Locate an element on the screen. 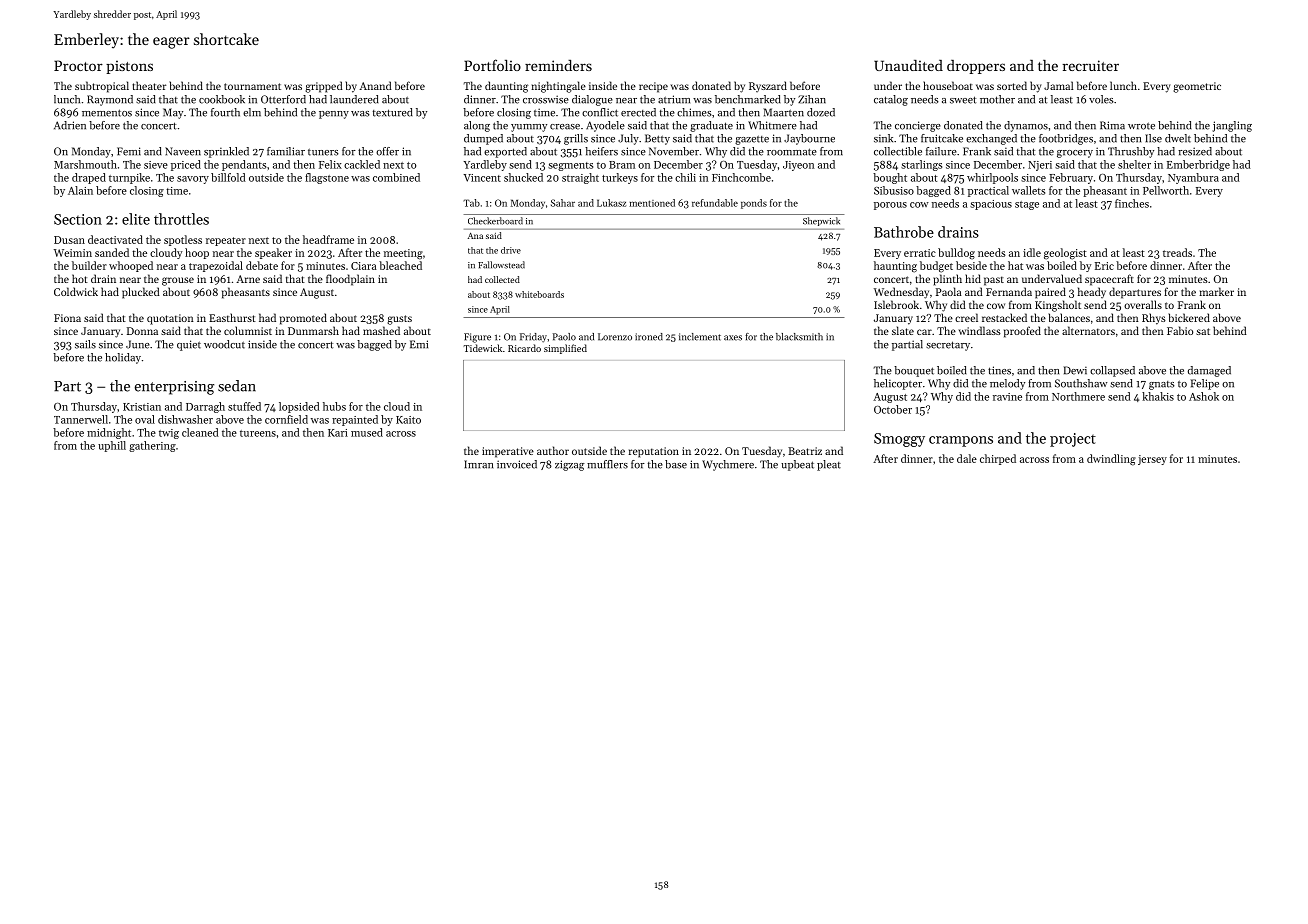 This screenshot has width=1308, height=924. finches is located at coordinates (1132, 203).
